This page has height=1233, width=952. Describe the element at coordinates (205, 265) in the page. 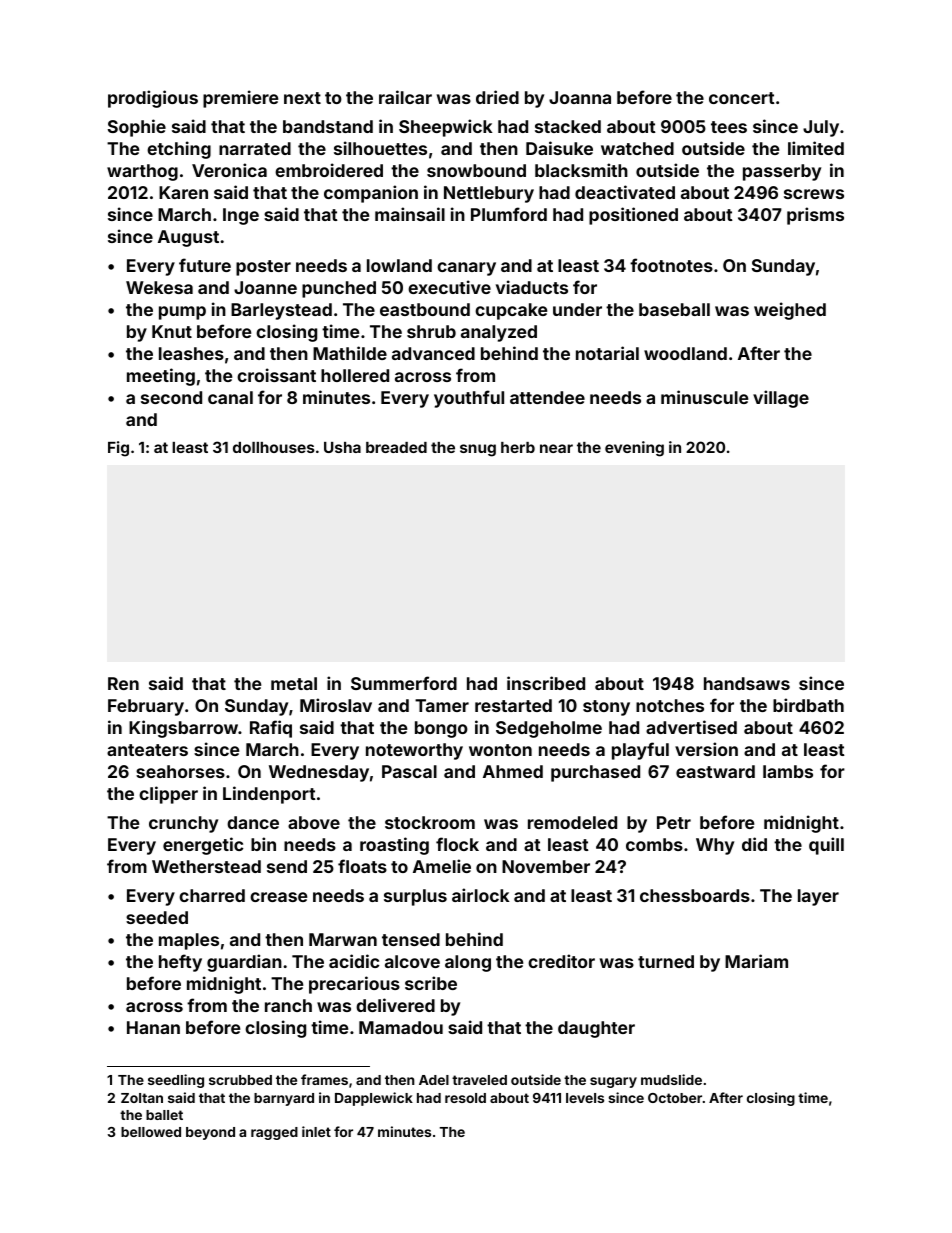

I see `future` at that location.
